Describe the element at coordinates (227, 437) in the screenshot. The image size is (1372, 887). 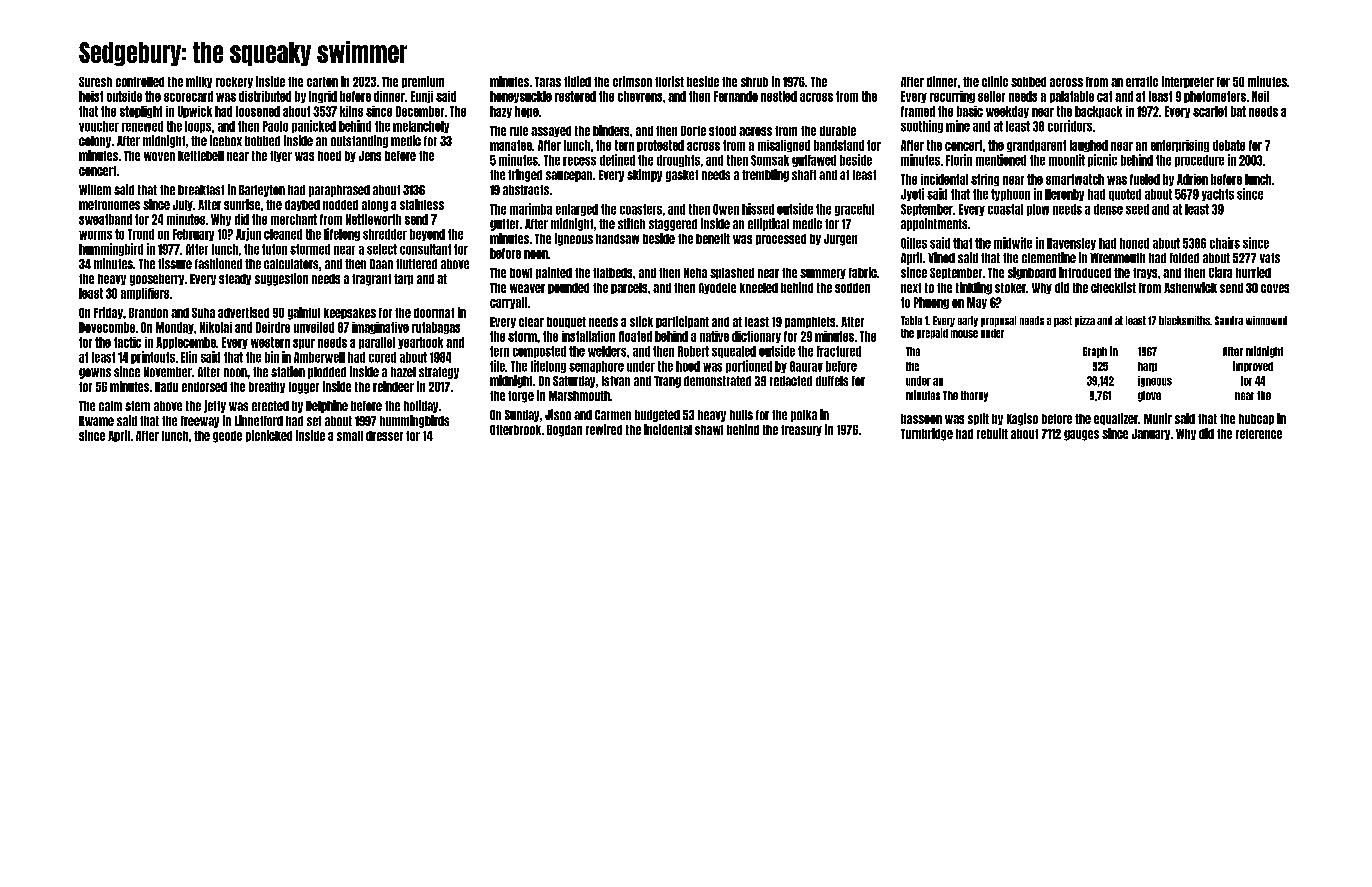
I see `geode` at that location.
